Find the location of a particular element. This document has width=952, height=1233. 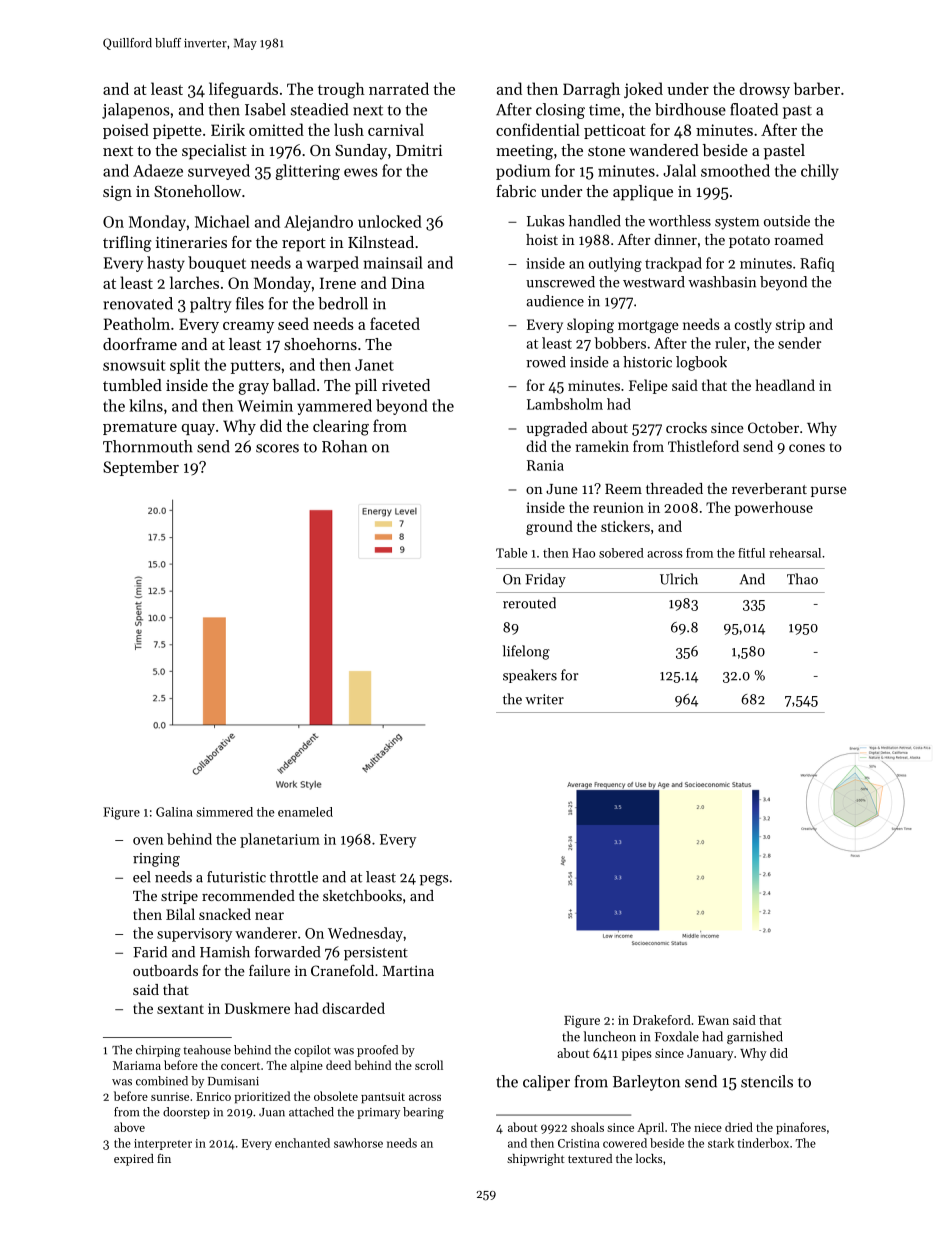

sawhorse is located at coordinates (358, 1143).
